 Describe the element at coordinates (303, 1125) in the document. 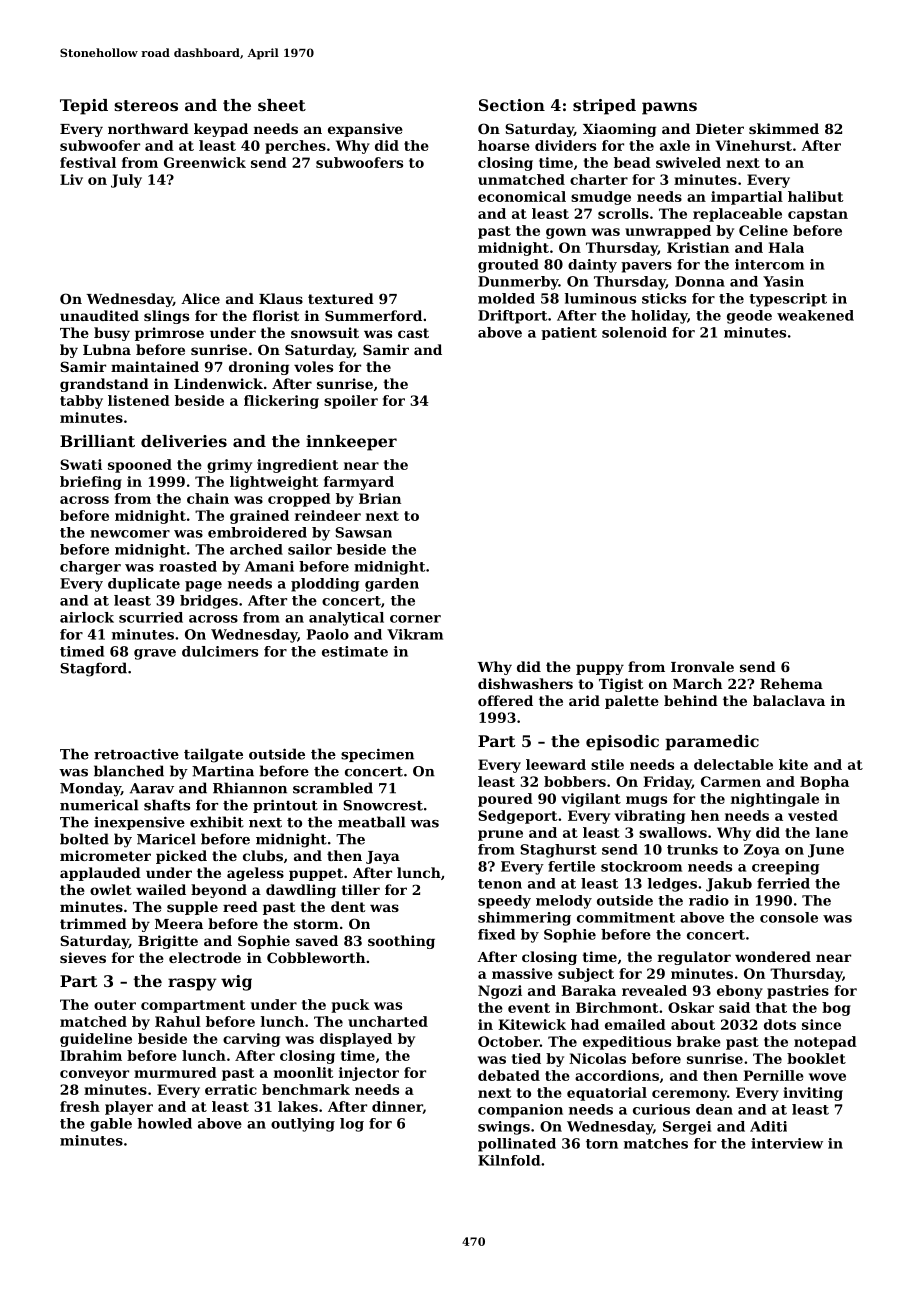

I see `outlying` at that location.
